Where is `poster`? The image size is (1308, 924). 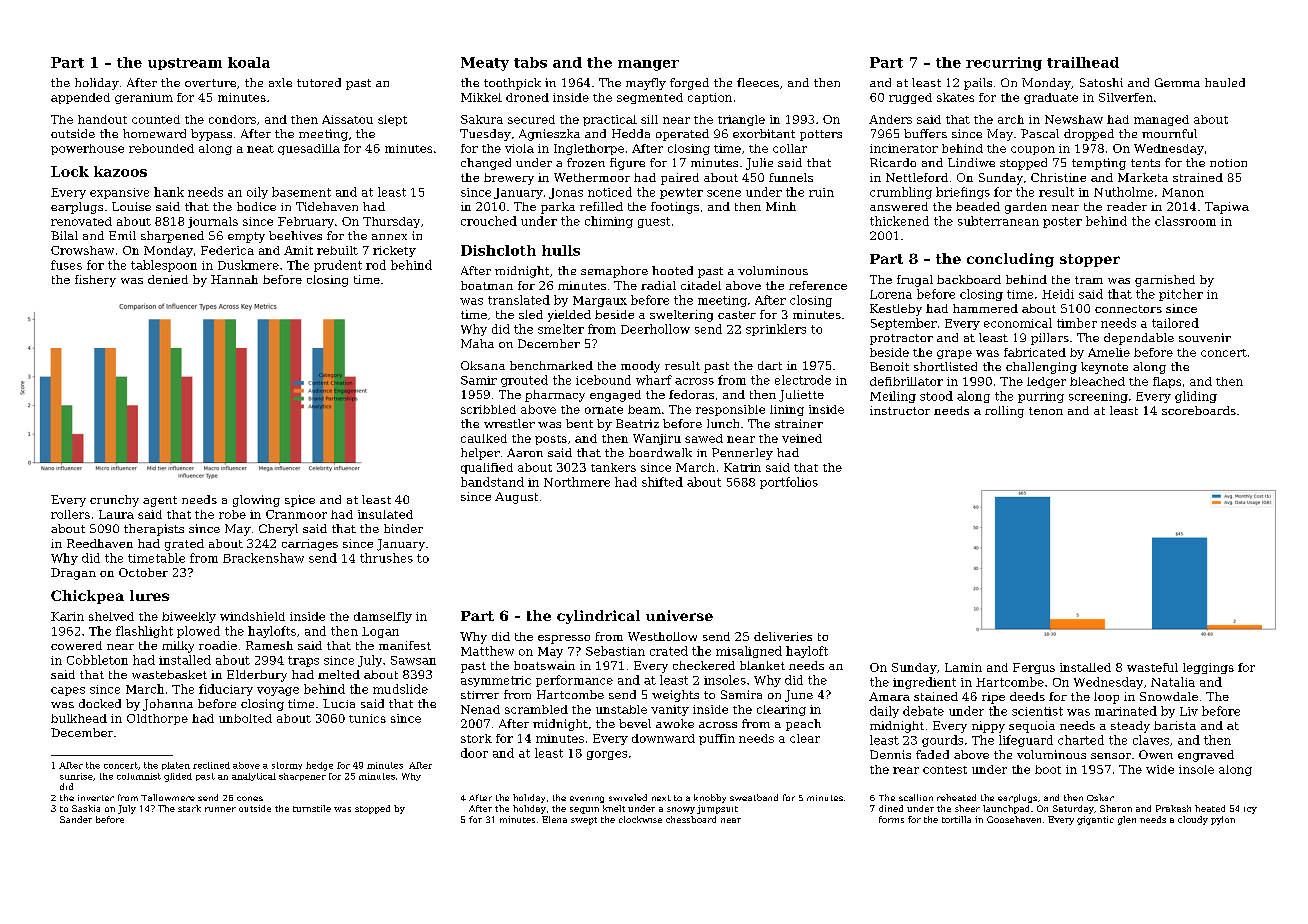 poster is located at coordinates (1062, 222).
